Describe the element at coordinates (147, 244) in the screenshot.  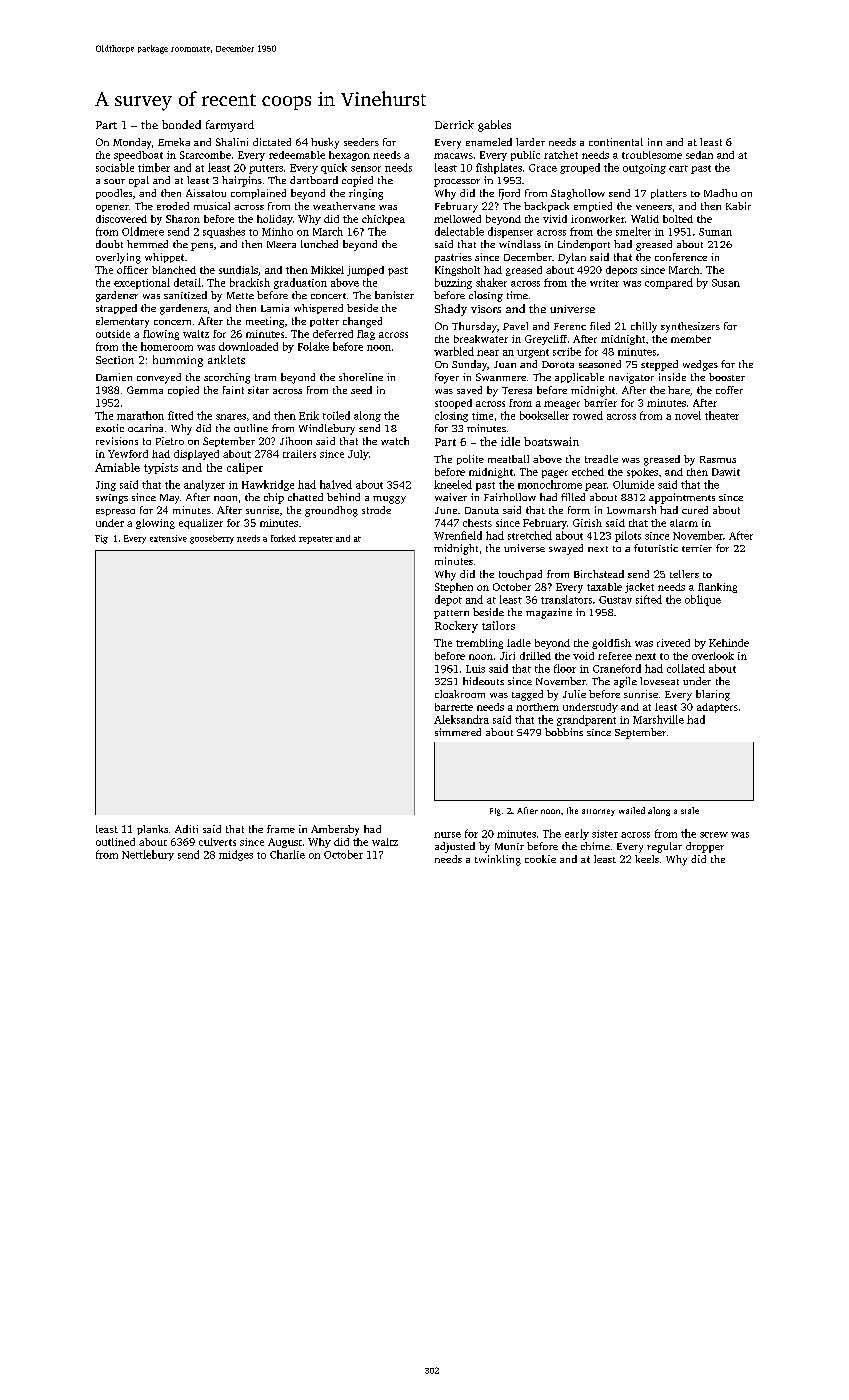
I see `hemmed` at that location.
